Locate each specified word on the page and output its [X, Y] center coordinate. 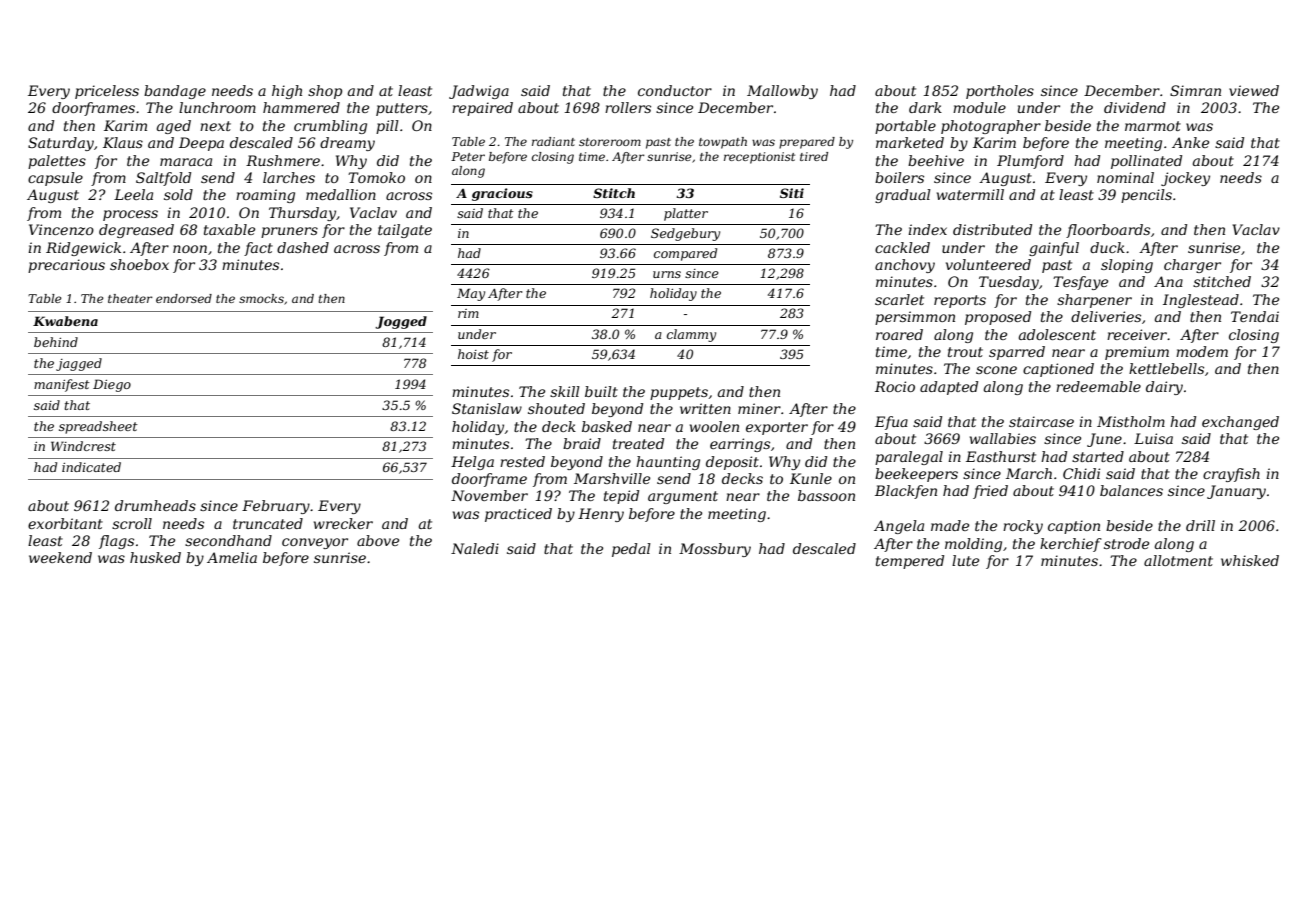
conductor [675, 90]
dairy [1164, 388]
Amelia [232, 557]
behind [56, 342]
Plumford [1030, 162]
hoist [473, 354]
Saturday [61, 144]
